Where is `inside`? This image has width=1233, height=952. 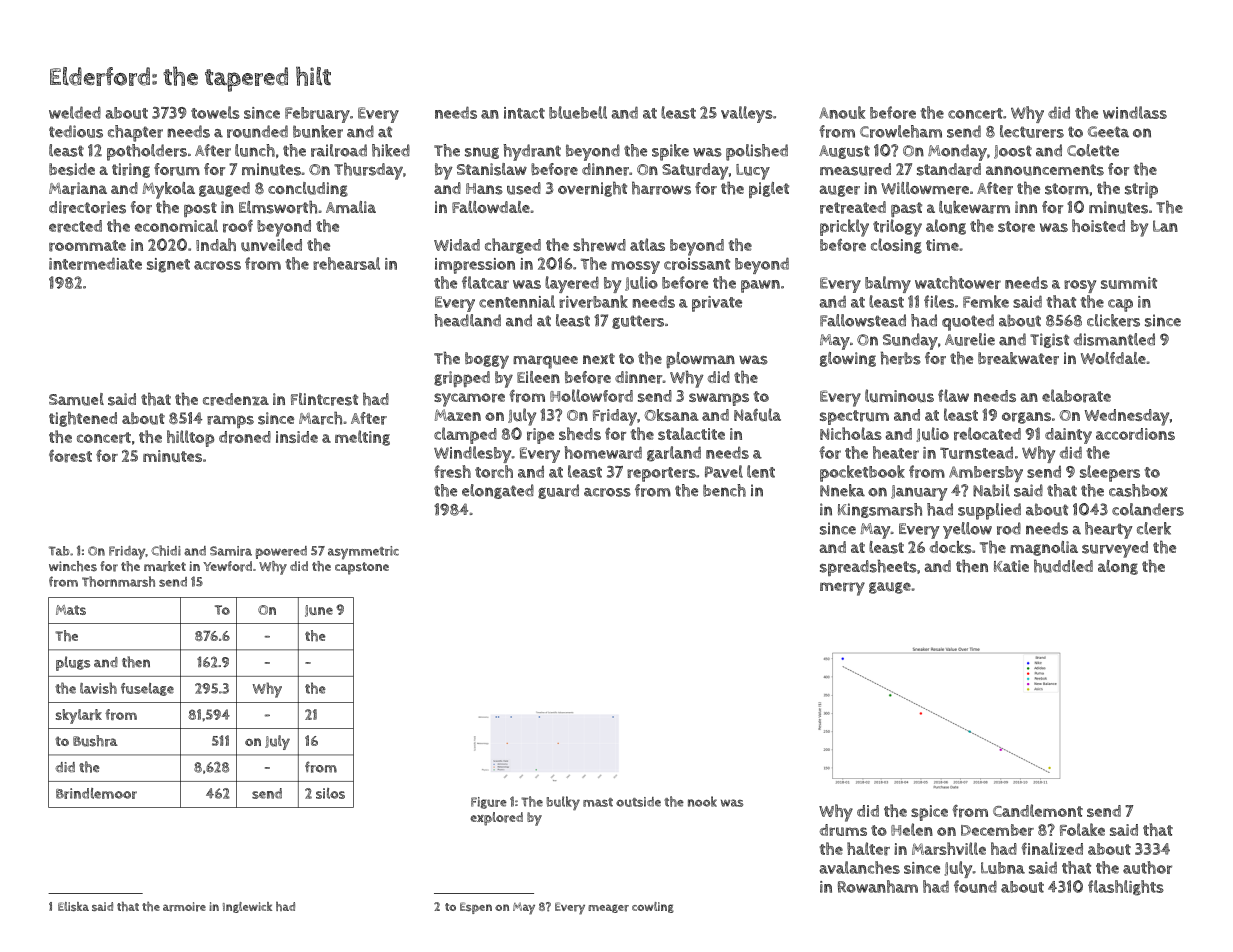 inside is located at coordinates (297, 437).
